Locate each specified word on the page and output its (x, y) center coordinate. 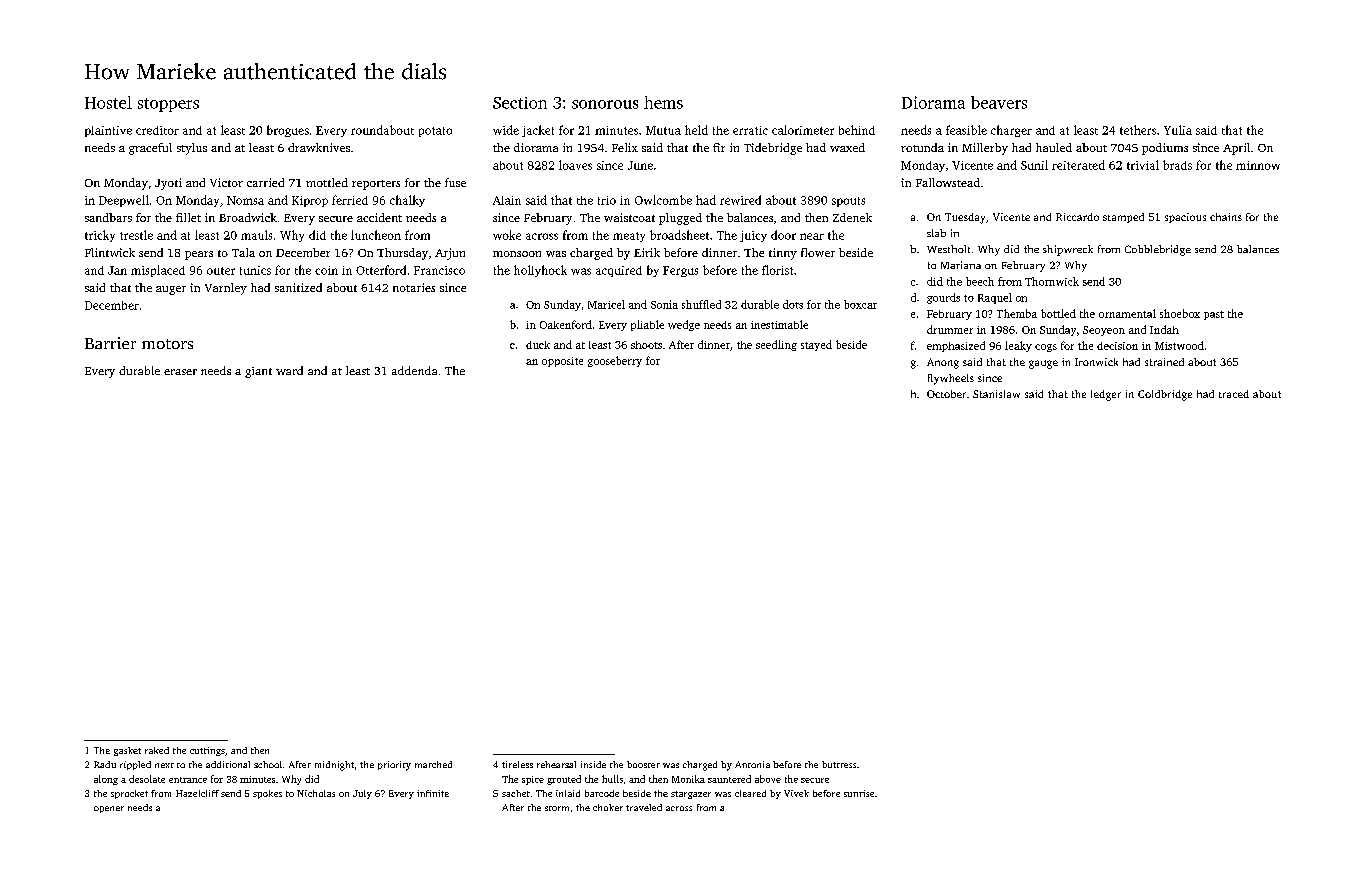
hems (663, 102)
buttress (839, 764)
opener (109, 809)
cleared (750, 793)
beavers (999, 102)
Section (520, 103)
